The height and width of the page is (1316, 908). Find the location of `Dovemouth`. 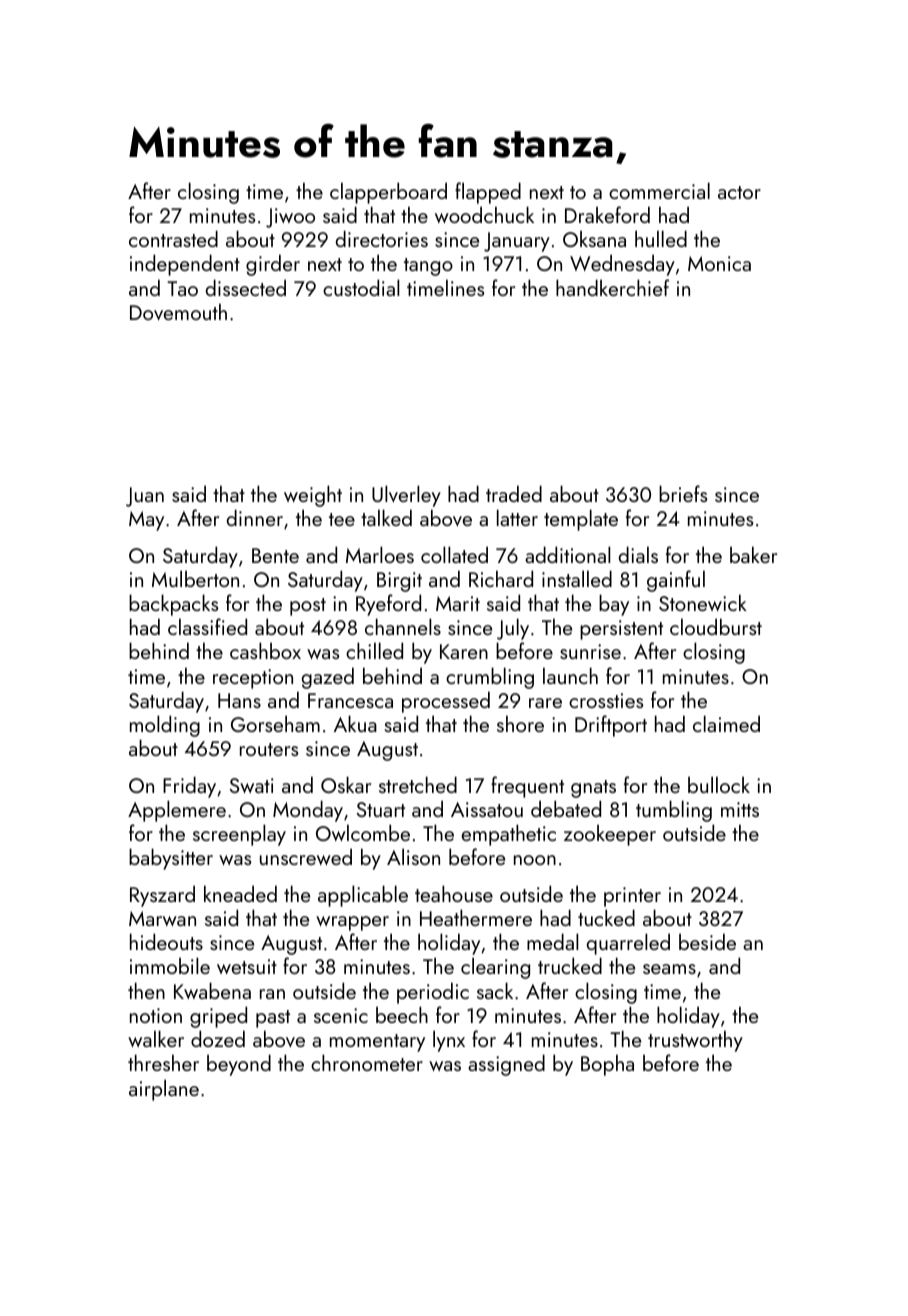

Dovemouth is located at coordinates (178, 311).
